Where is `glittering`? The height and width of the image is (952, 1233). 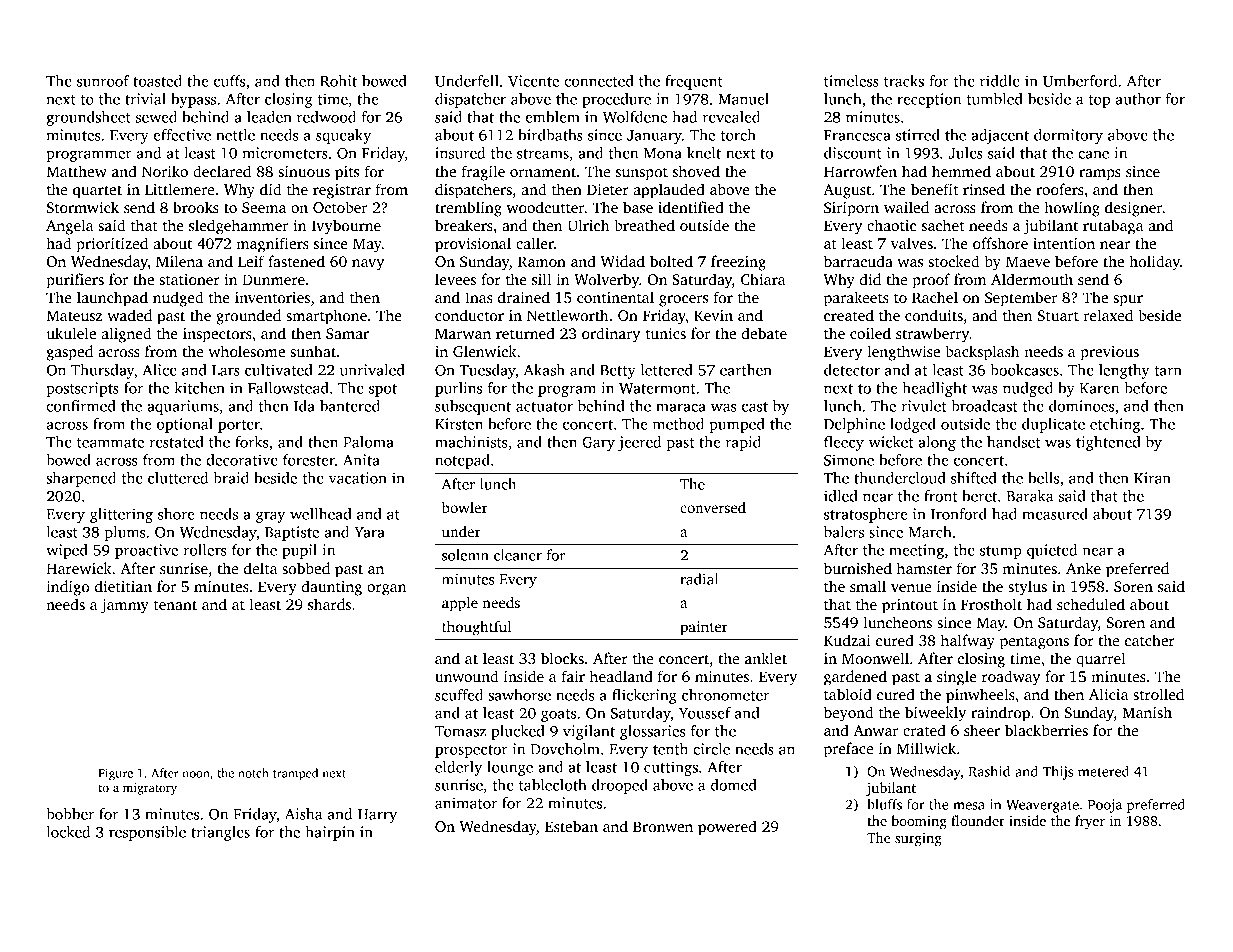 glittering is located at coordinates (121, 515).
